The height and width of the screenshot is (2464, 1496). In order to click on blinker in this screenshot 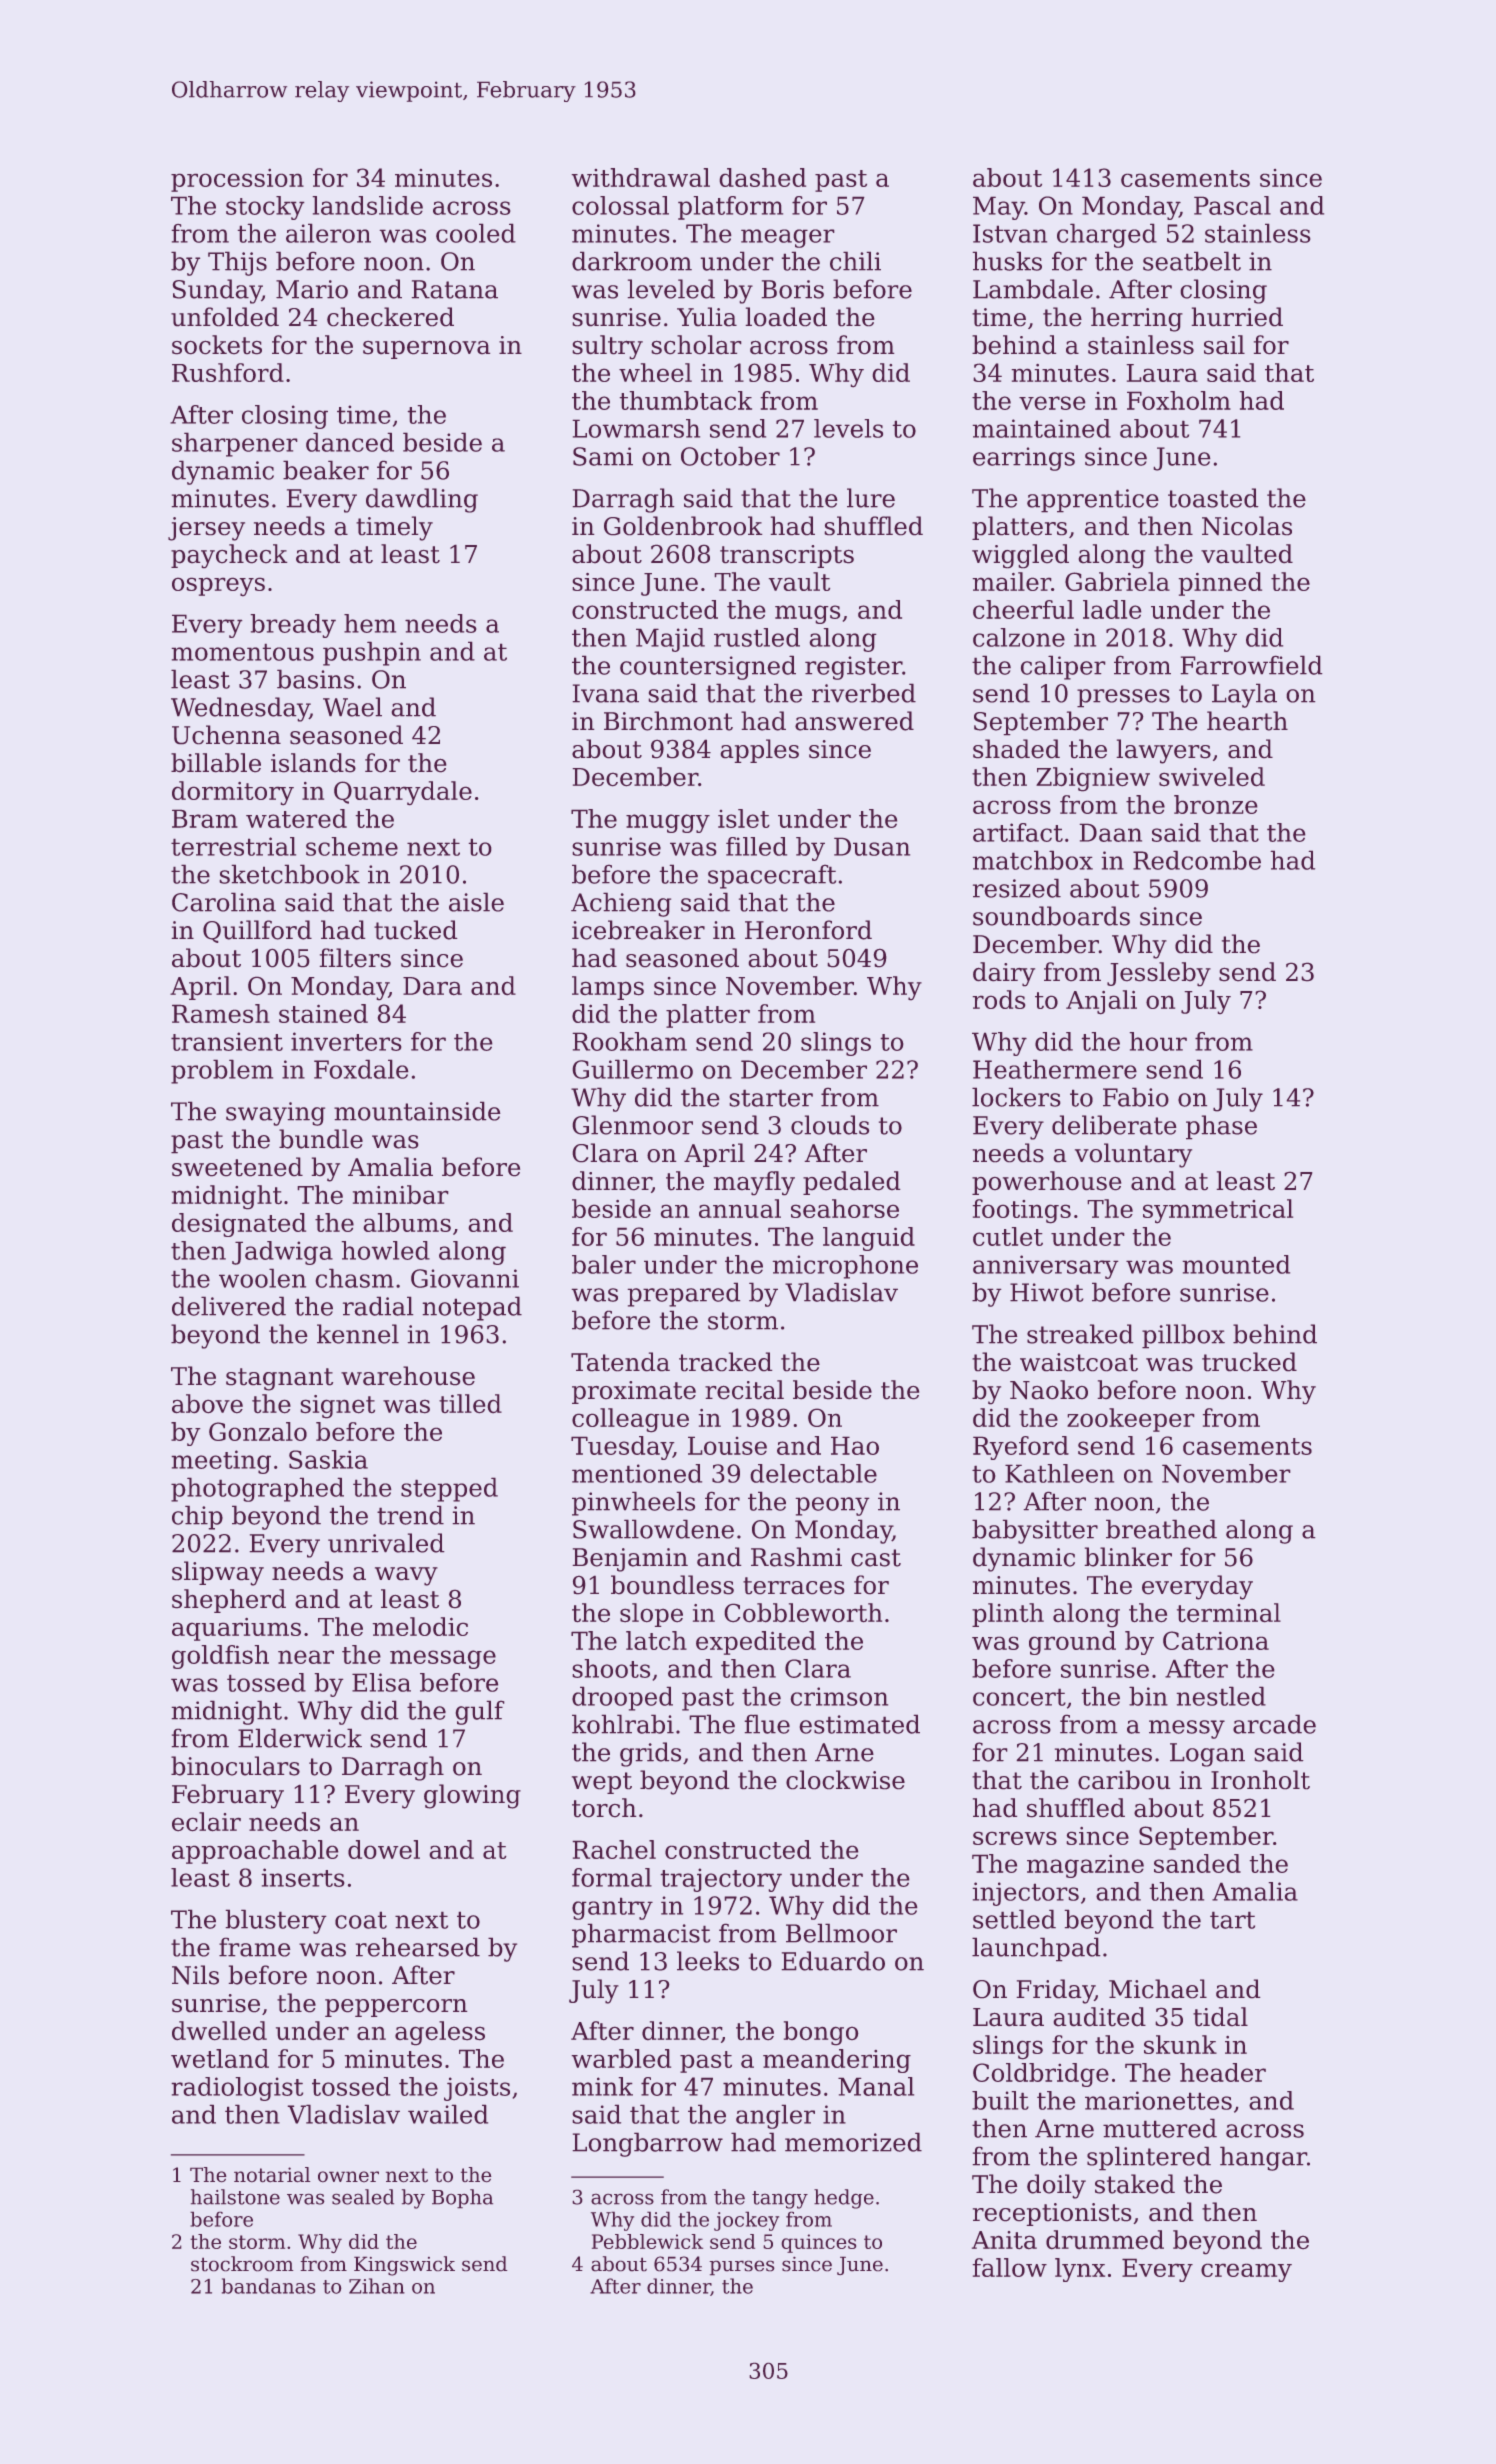, I will do `click(1128, 1557)`.
